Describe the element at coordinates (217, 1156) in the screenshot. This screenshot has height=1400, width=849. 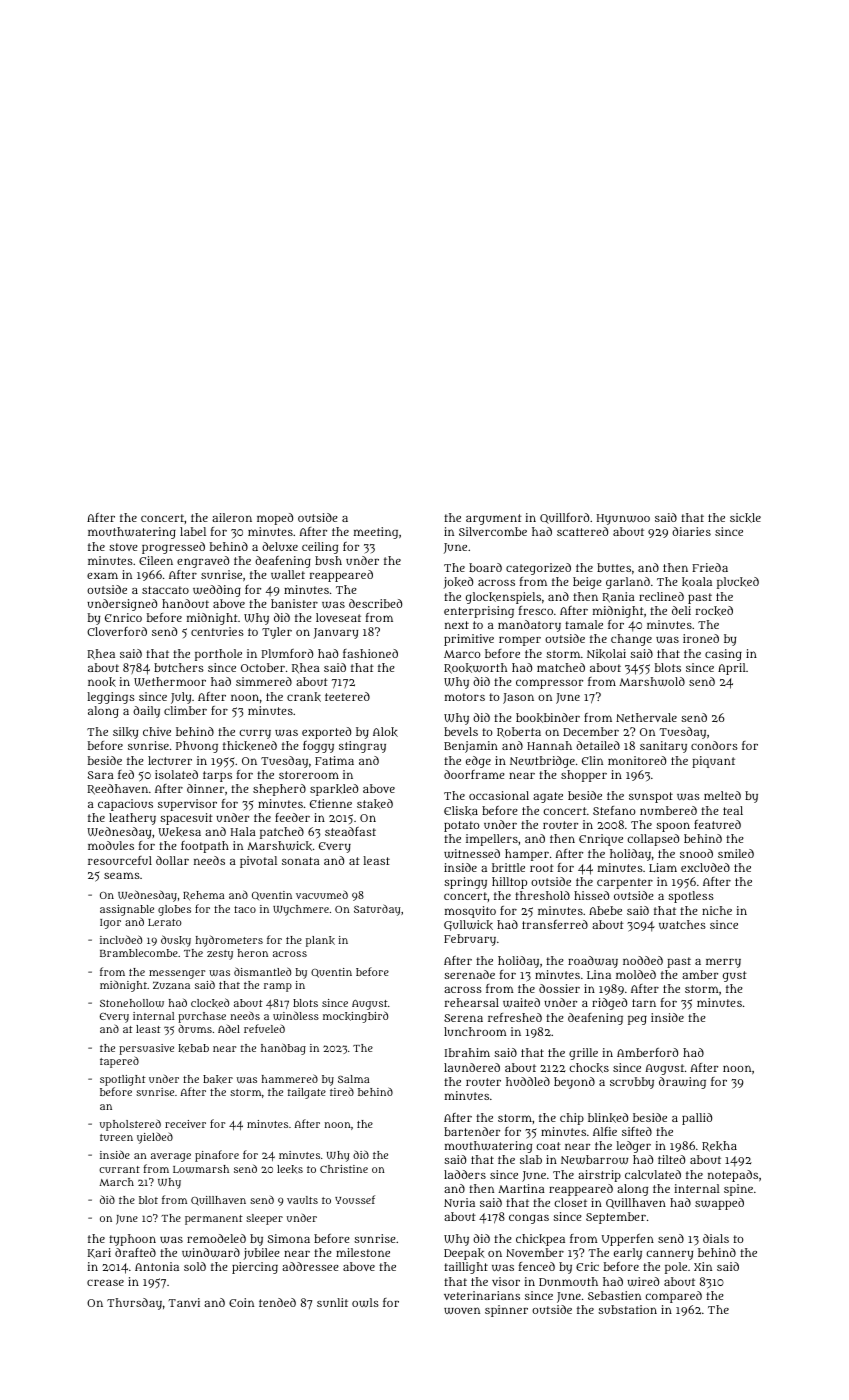
I see `pinafore` at that location.
